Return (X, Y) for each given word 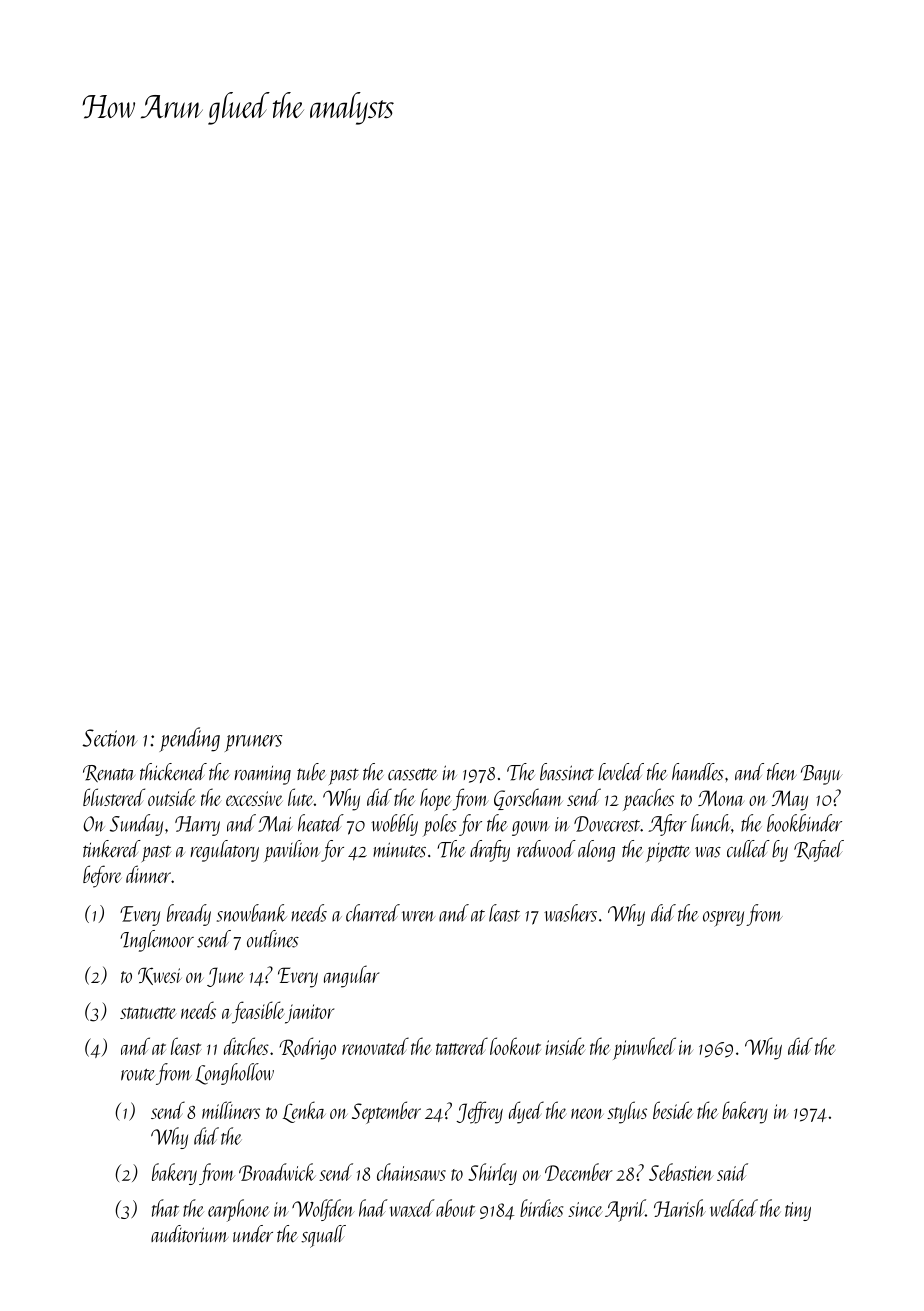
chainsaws (411, 1172)
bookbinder (804, 823)
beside (673, 1110)
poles (440, 825)
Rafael (819, 851)
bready (189, 915)
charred (373, 913)
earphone (239, 1210)
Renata (109, 773)
